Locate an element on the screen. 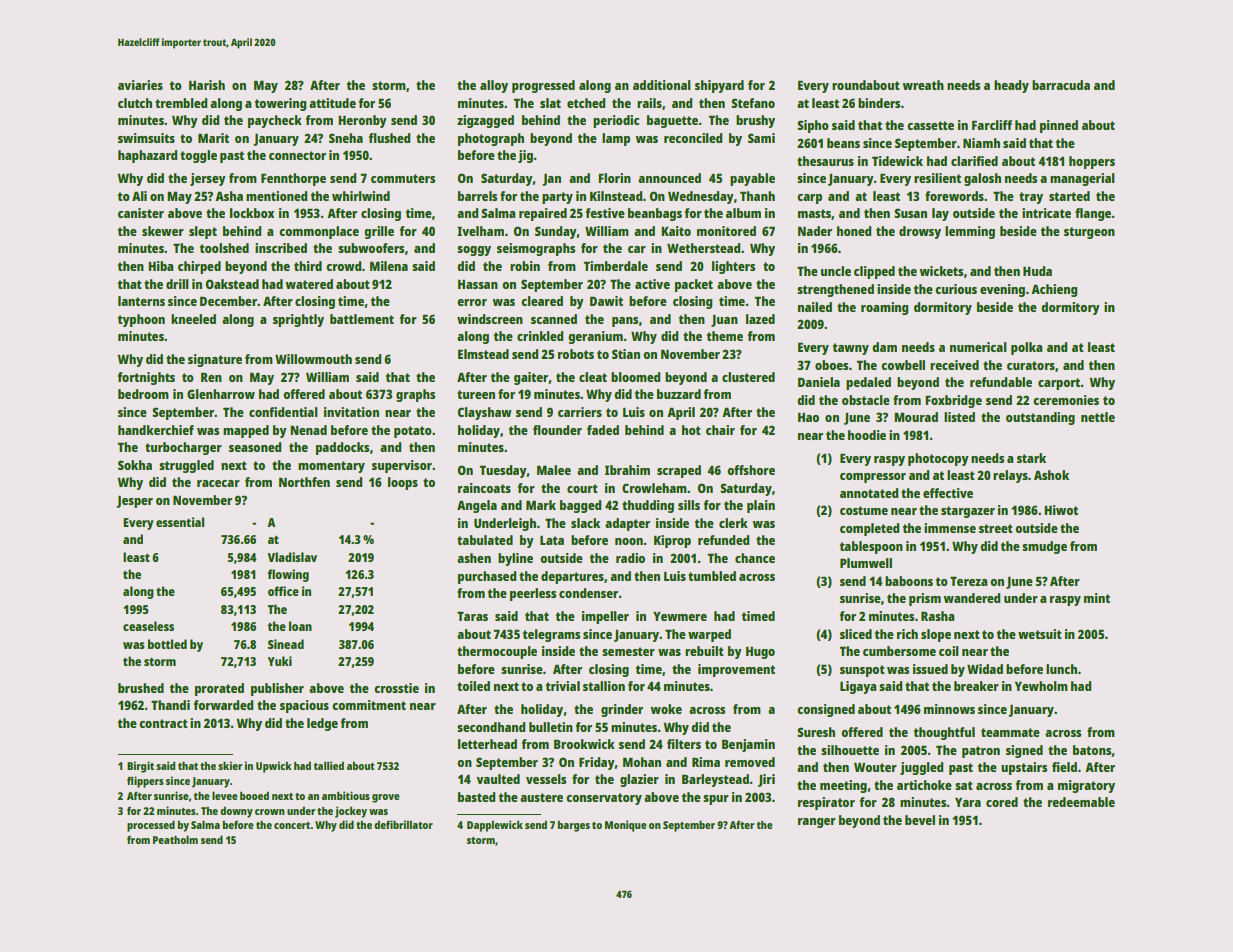 The width and height of the screenshot is (1233, 952). hoppers is located at coordinates (1092, 162).
